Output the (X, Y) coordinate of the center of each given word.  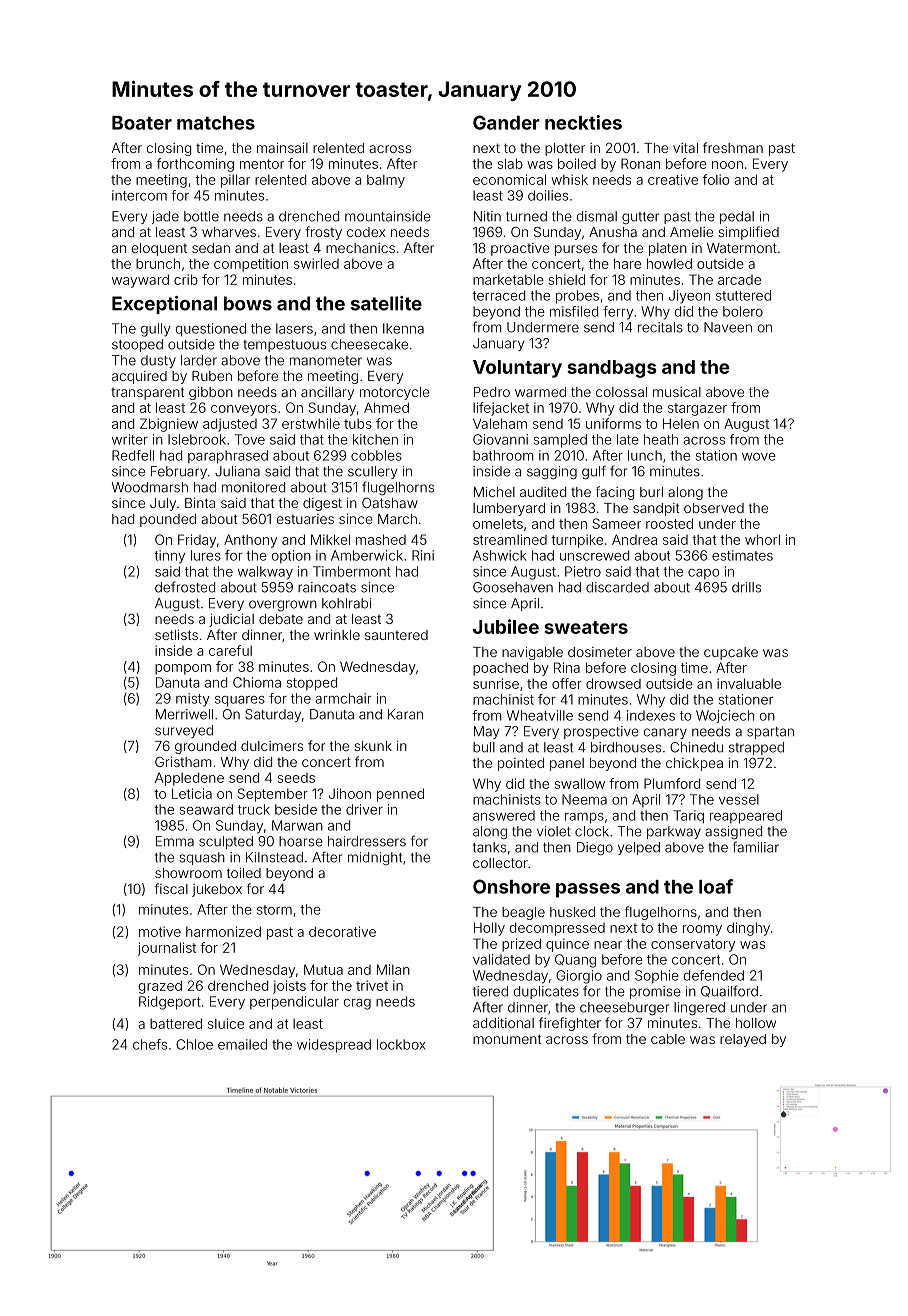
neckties (583, 122)
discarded (617, 587)
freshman (733, 147)
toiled (244, 873)
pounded (168, 520)
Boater (142, 123)
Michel (494, 492)
